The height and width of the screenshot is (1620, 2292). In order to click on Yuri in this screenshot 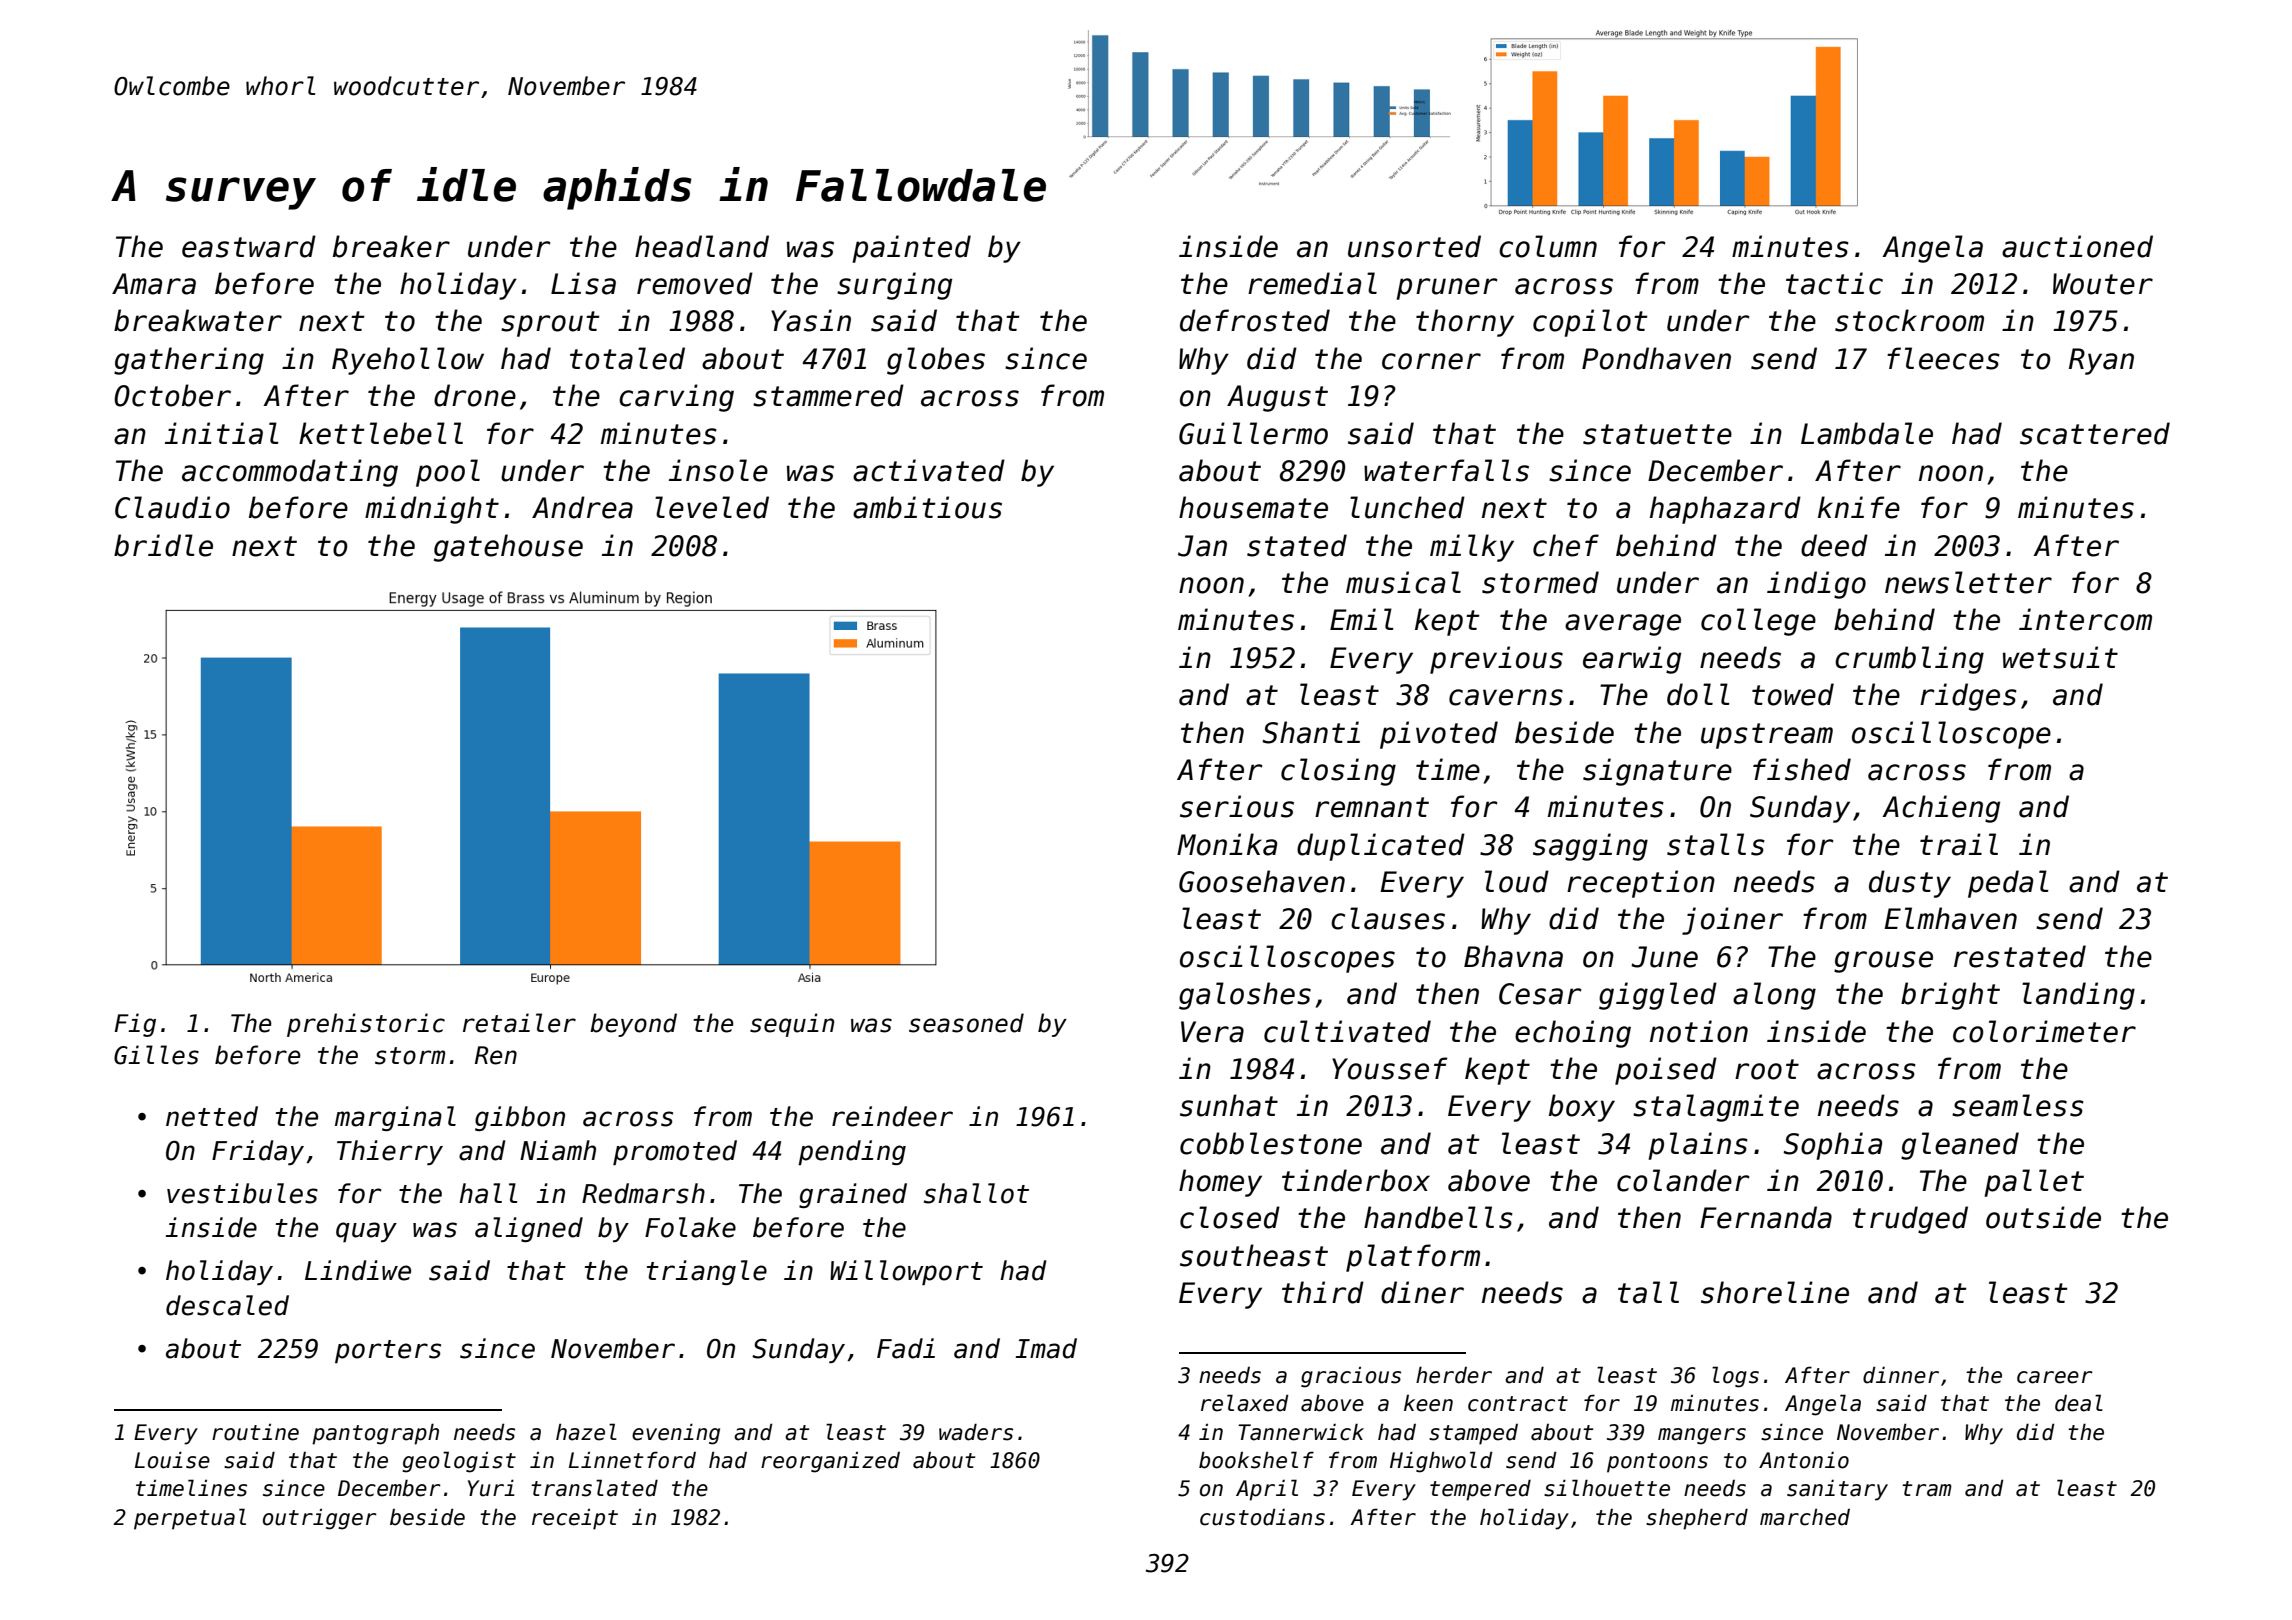, I will do `click(491, 1488)`.
